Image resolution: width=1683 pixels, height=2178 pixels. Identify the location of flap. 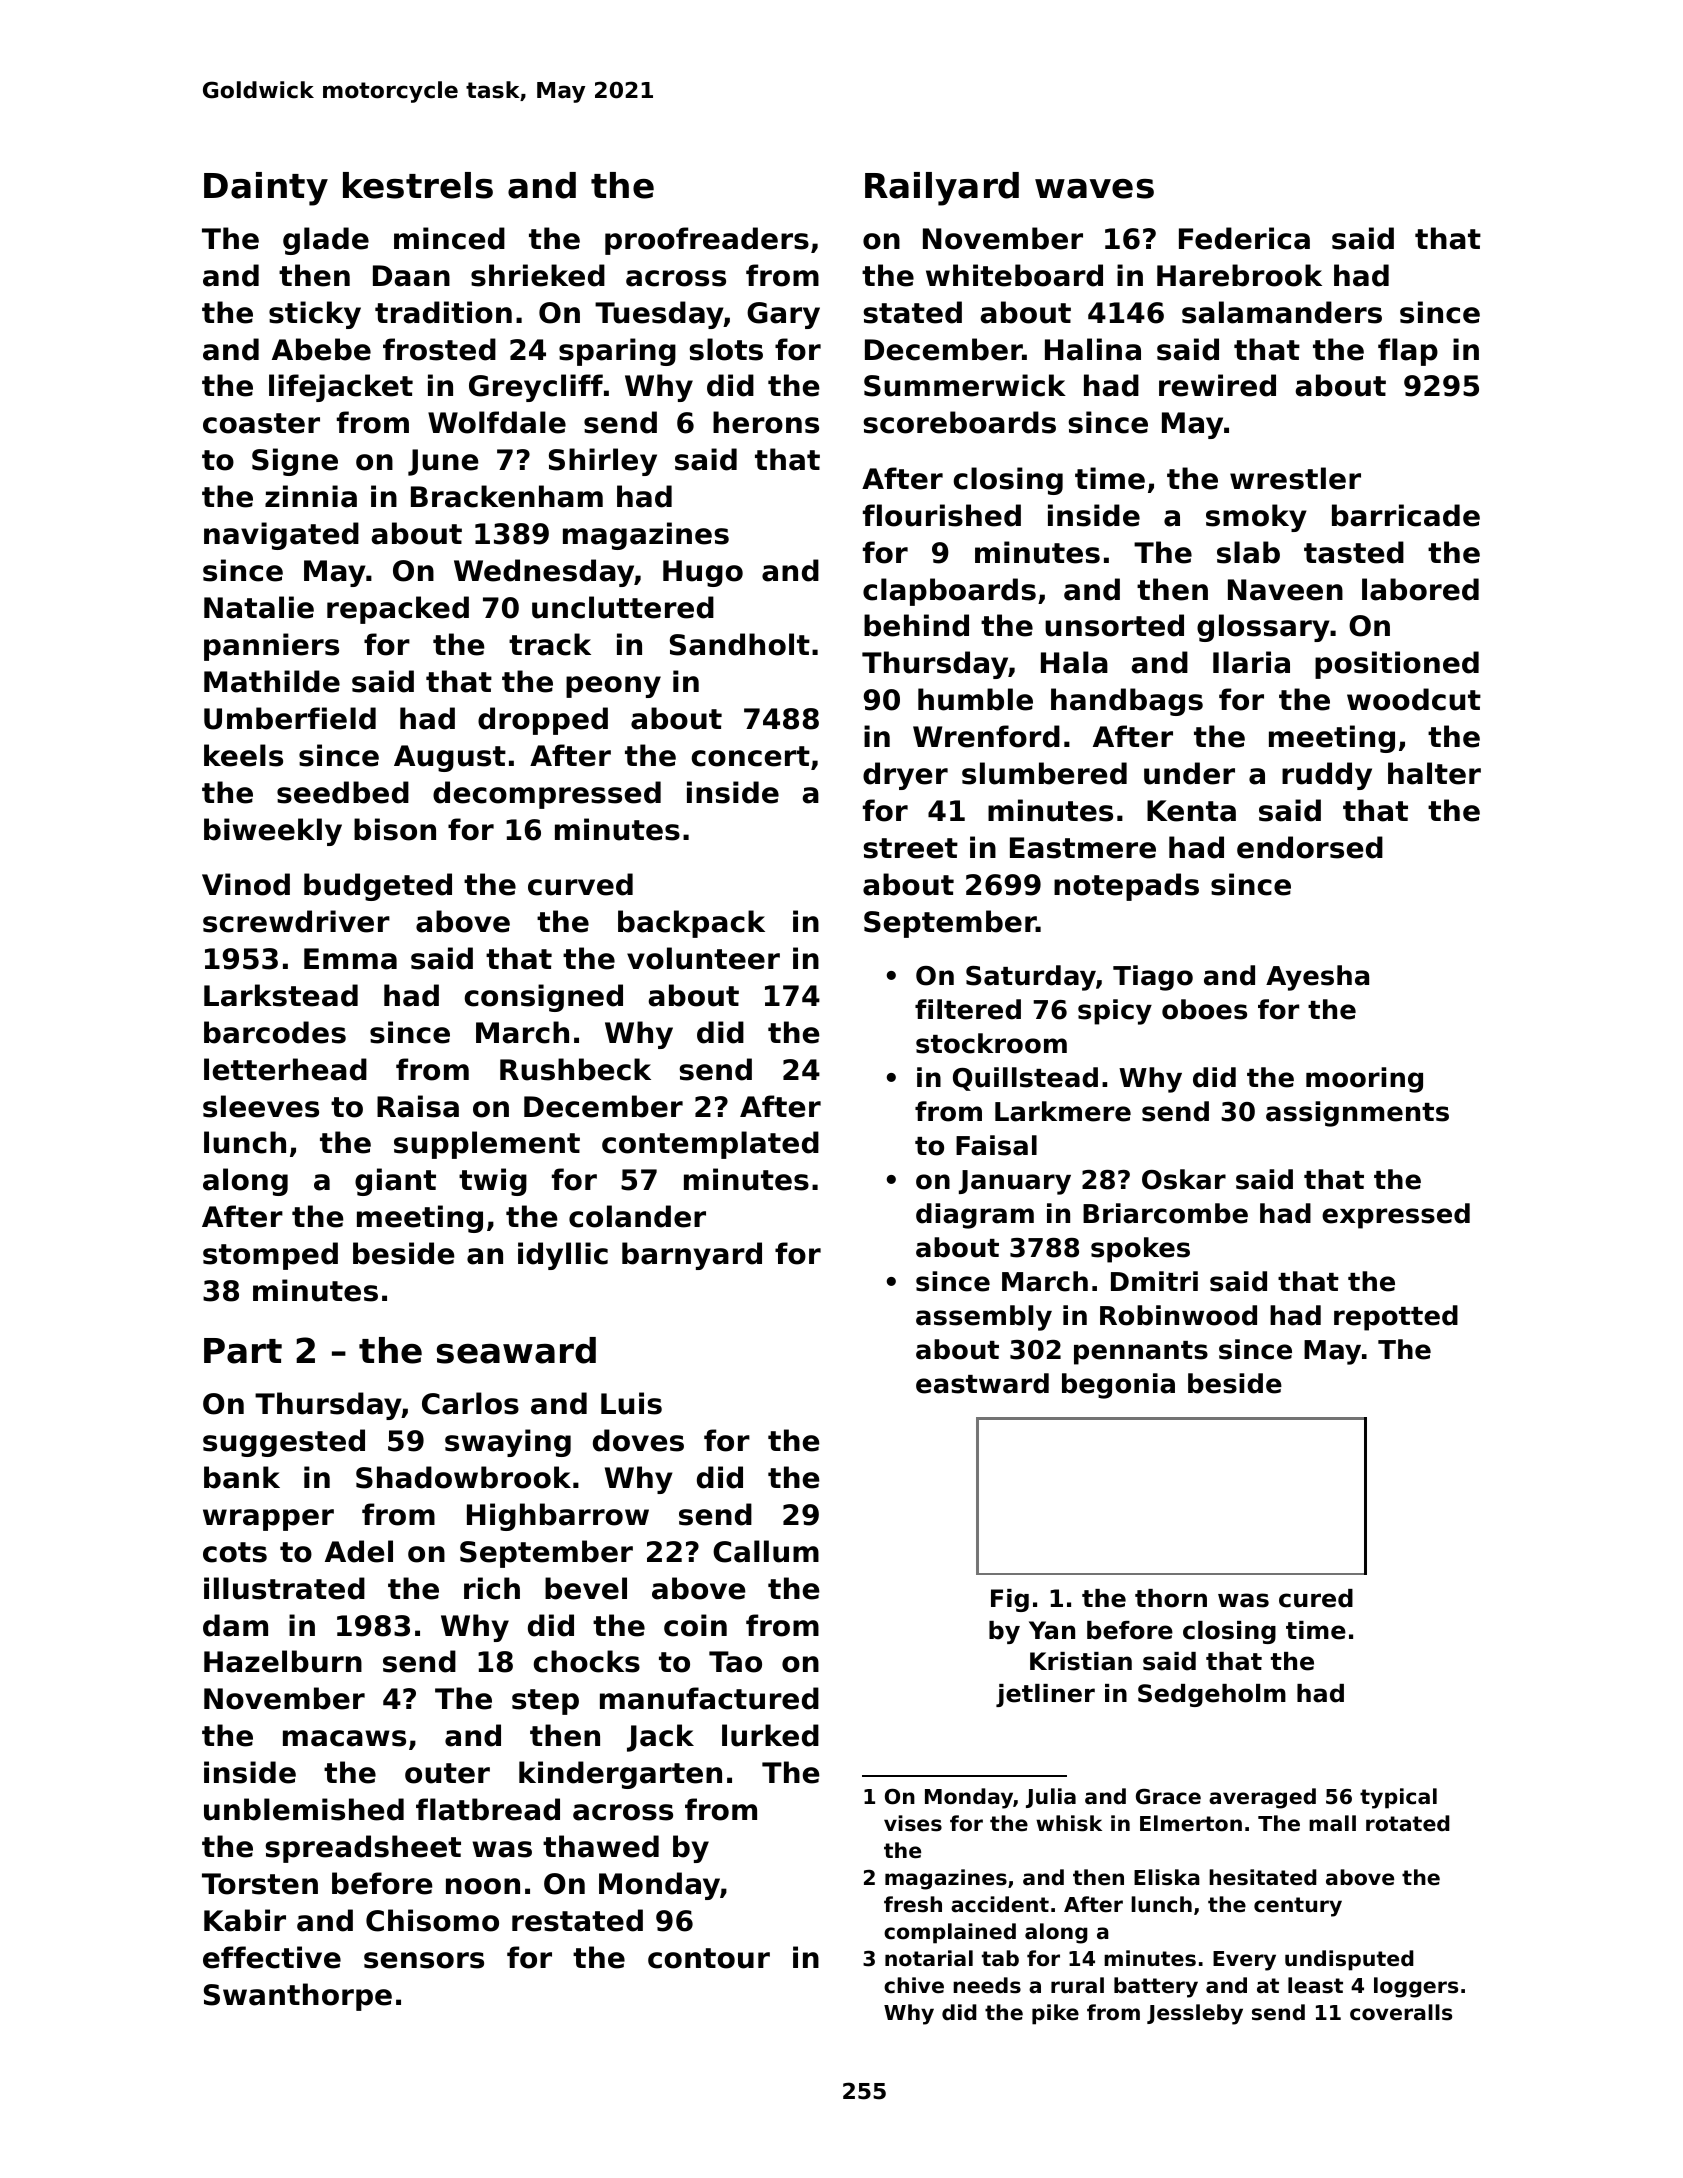
(1408, 352).
